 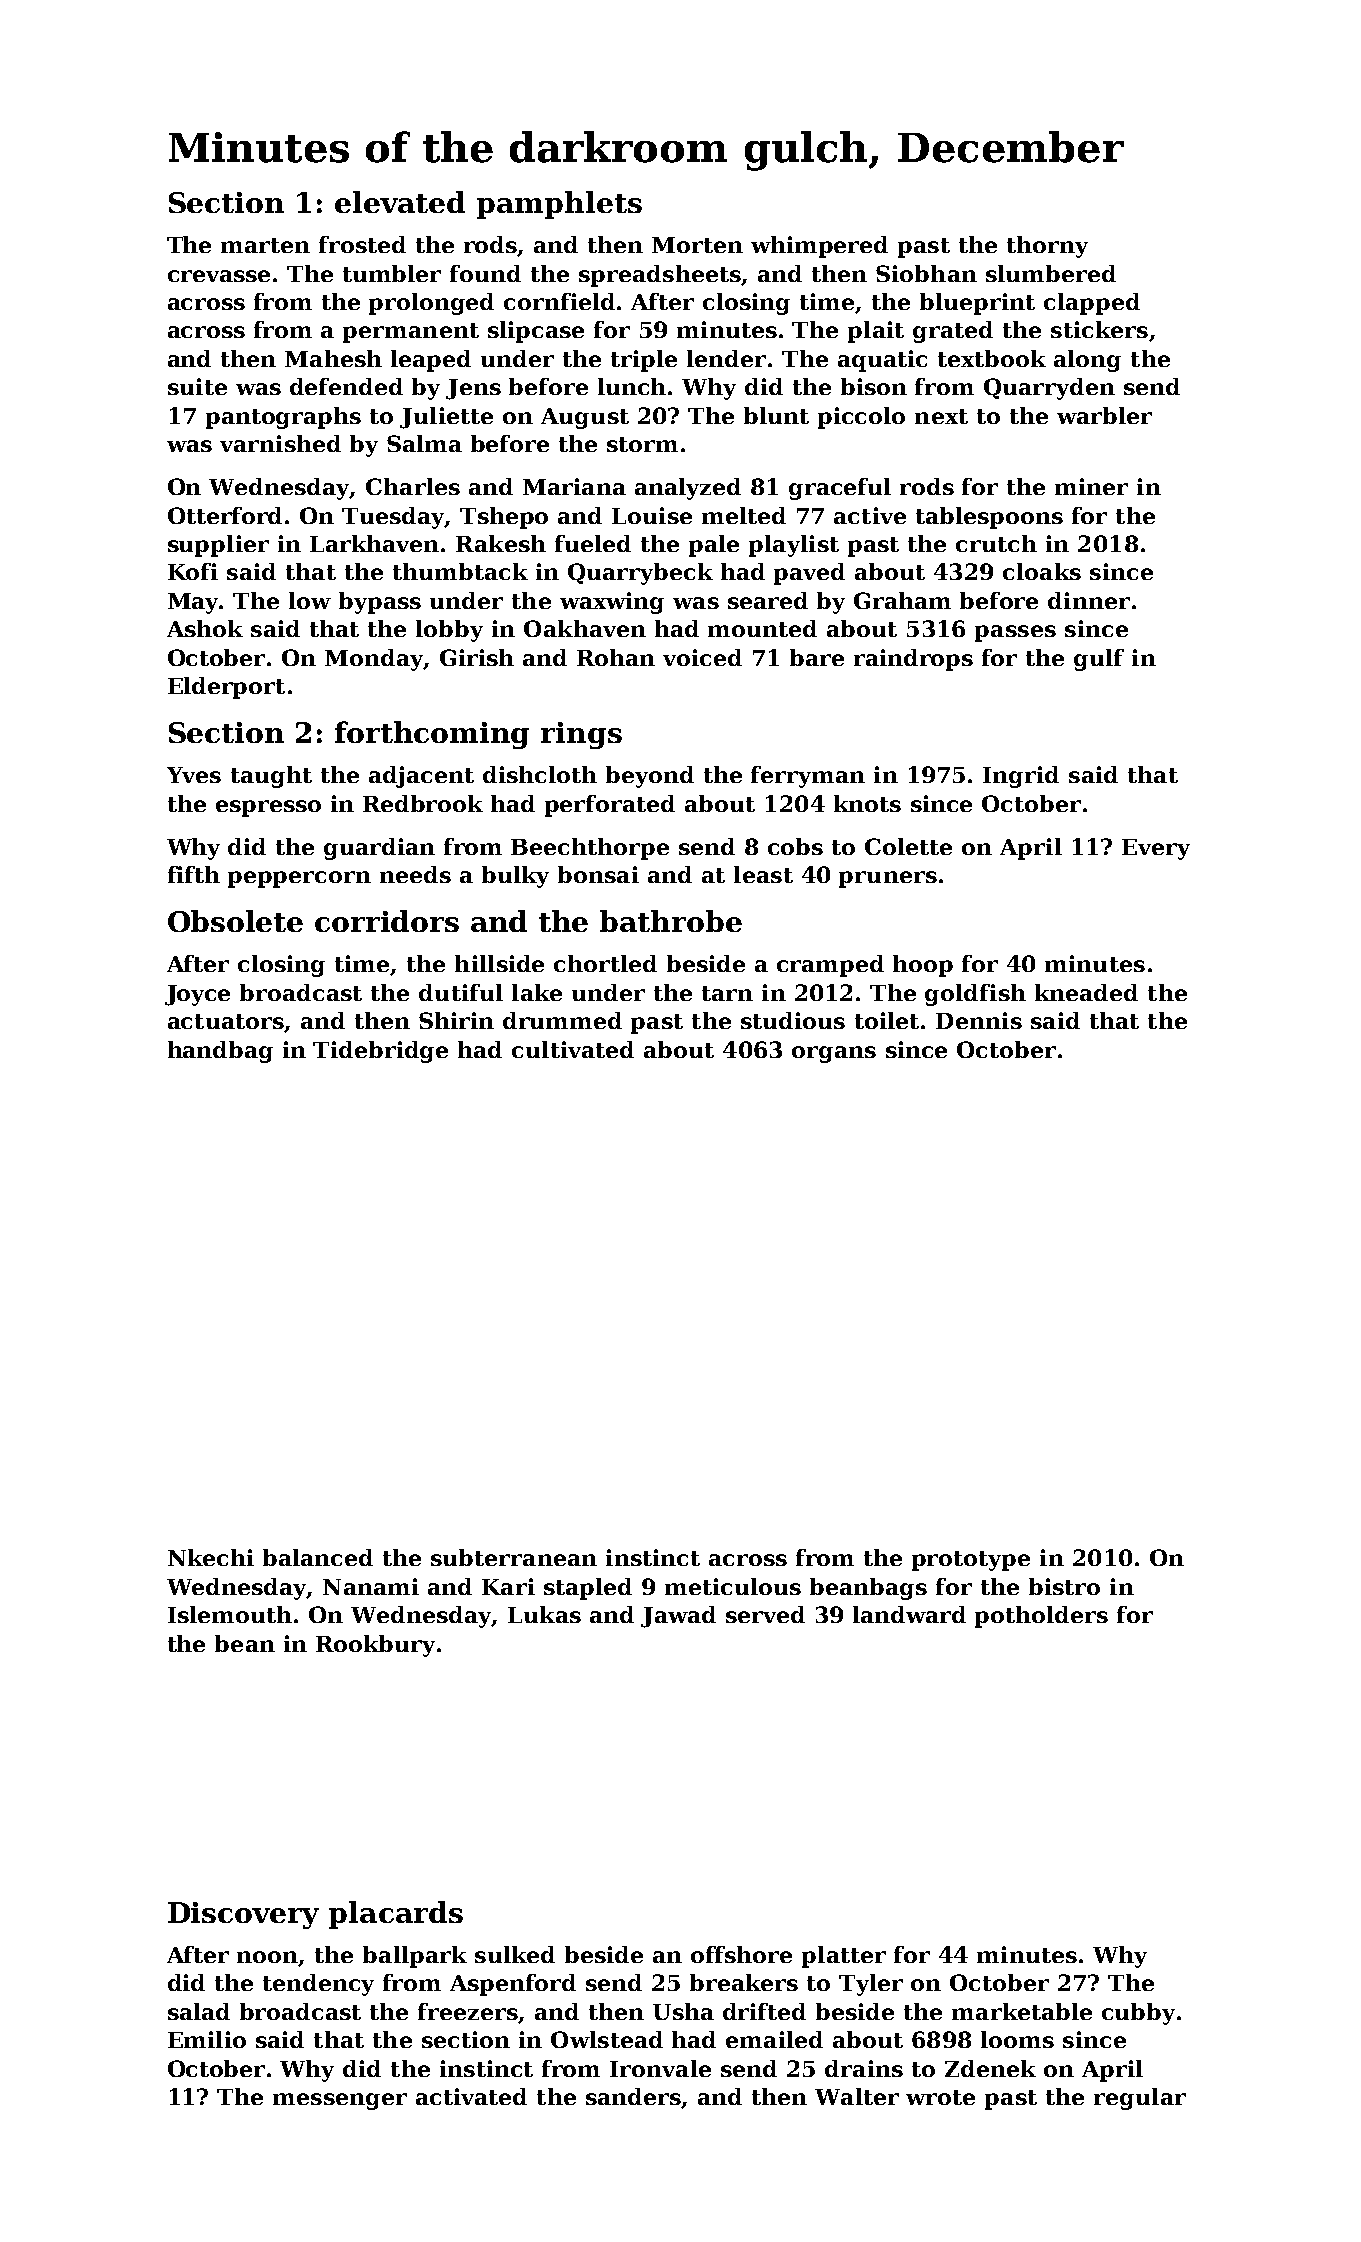 What do you see at coordinates (380, 1052) in the image?
I see `Tidebridge` at bounding box center [380, 1052].
